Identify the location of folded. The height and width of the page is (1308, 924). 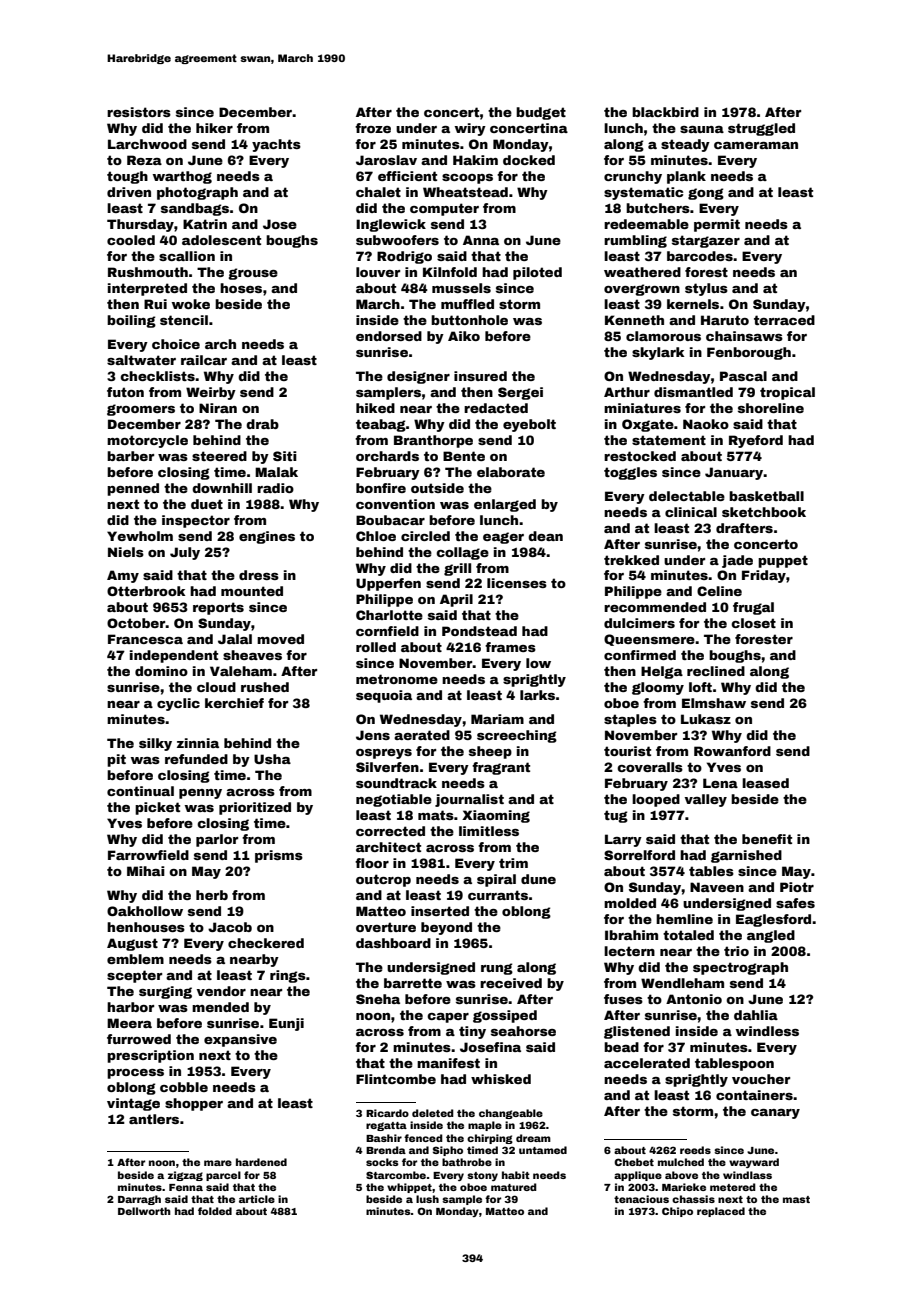
(215, 1211).
